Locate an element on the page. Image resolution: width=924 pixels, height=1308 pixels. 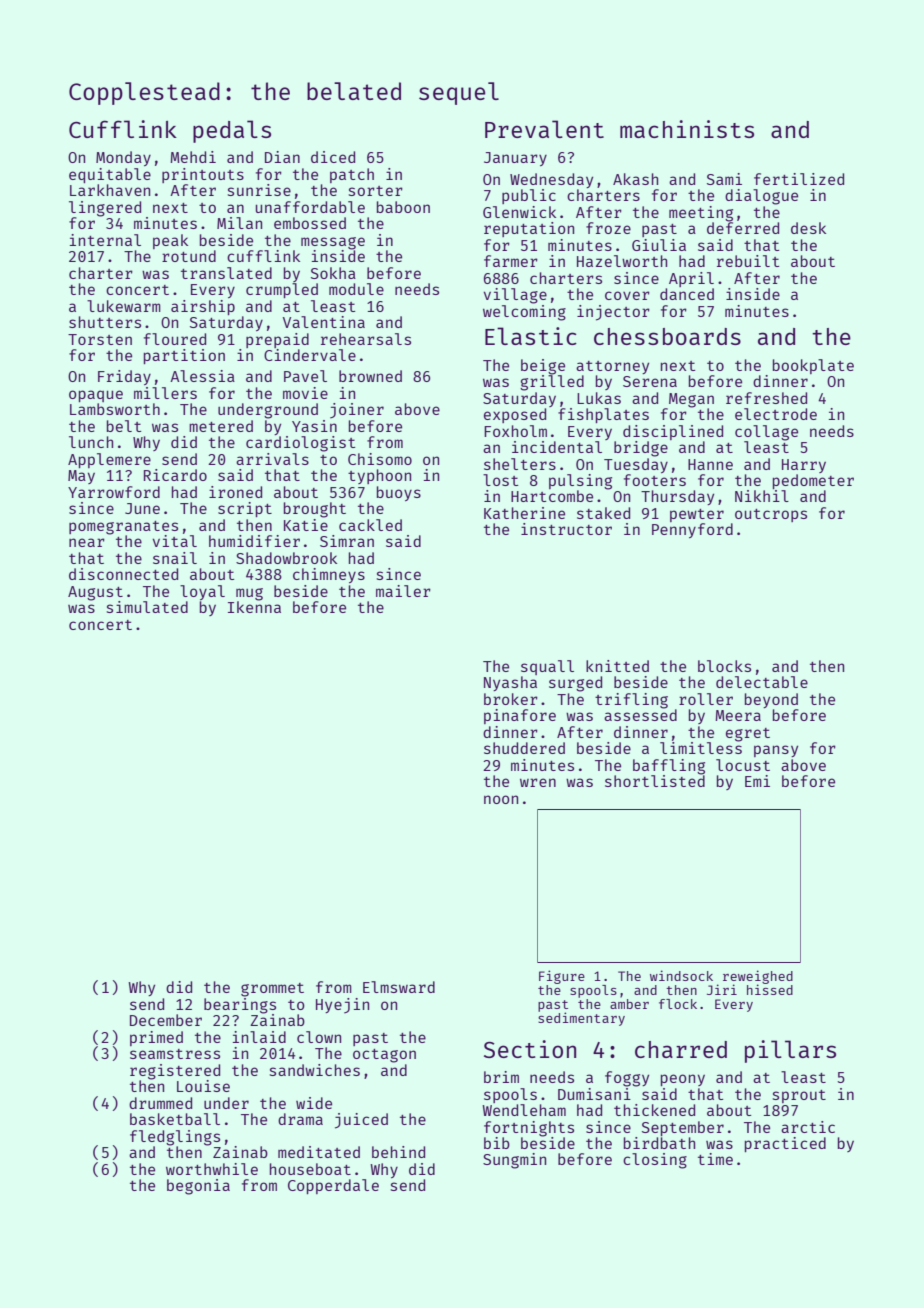
time is located at coordinates (715, 1159).
